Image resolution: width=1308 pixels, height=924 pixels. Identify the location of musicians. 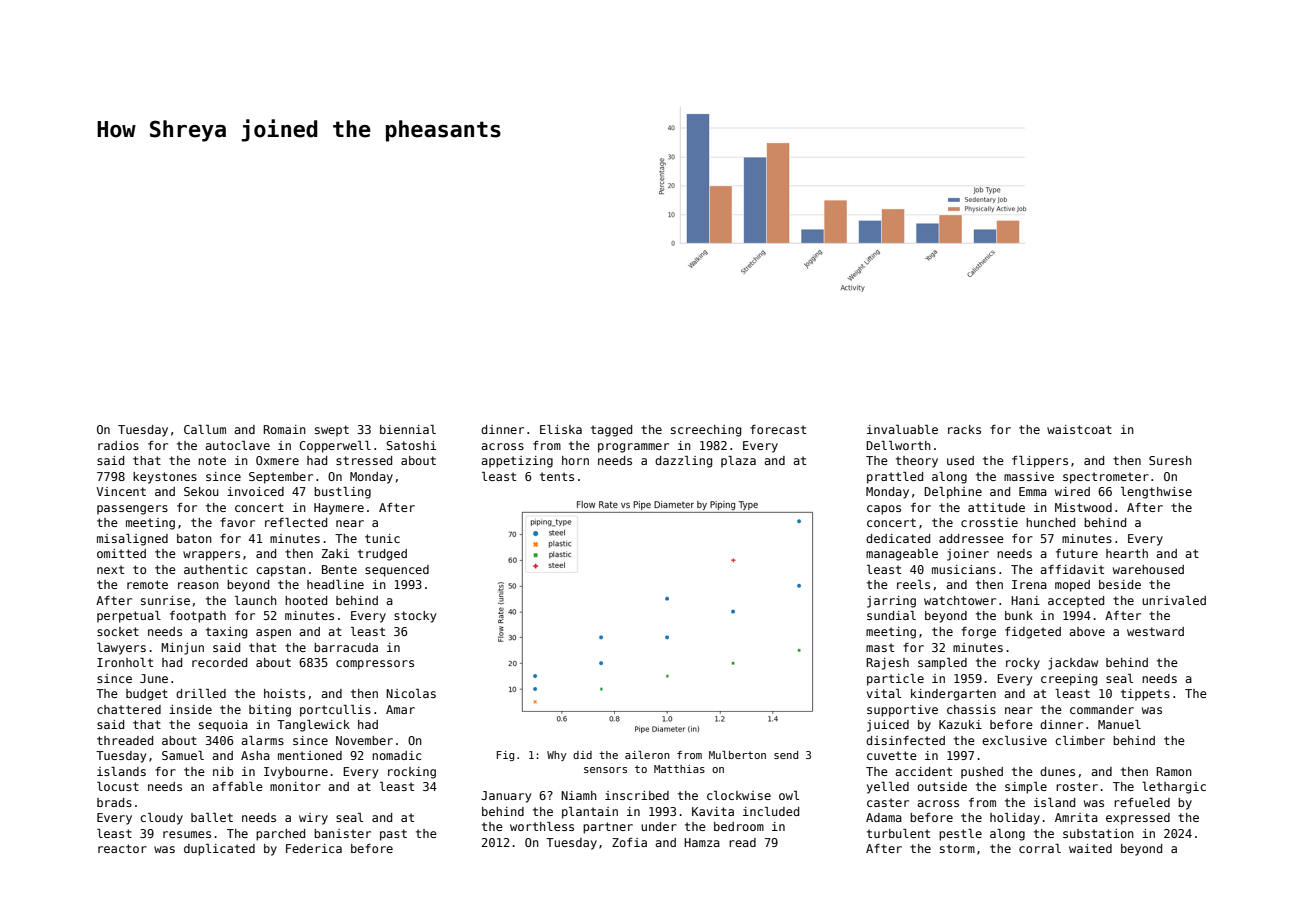
(964, 569).
